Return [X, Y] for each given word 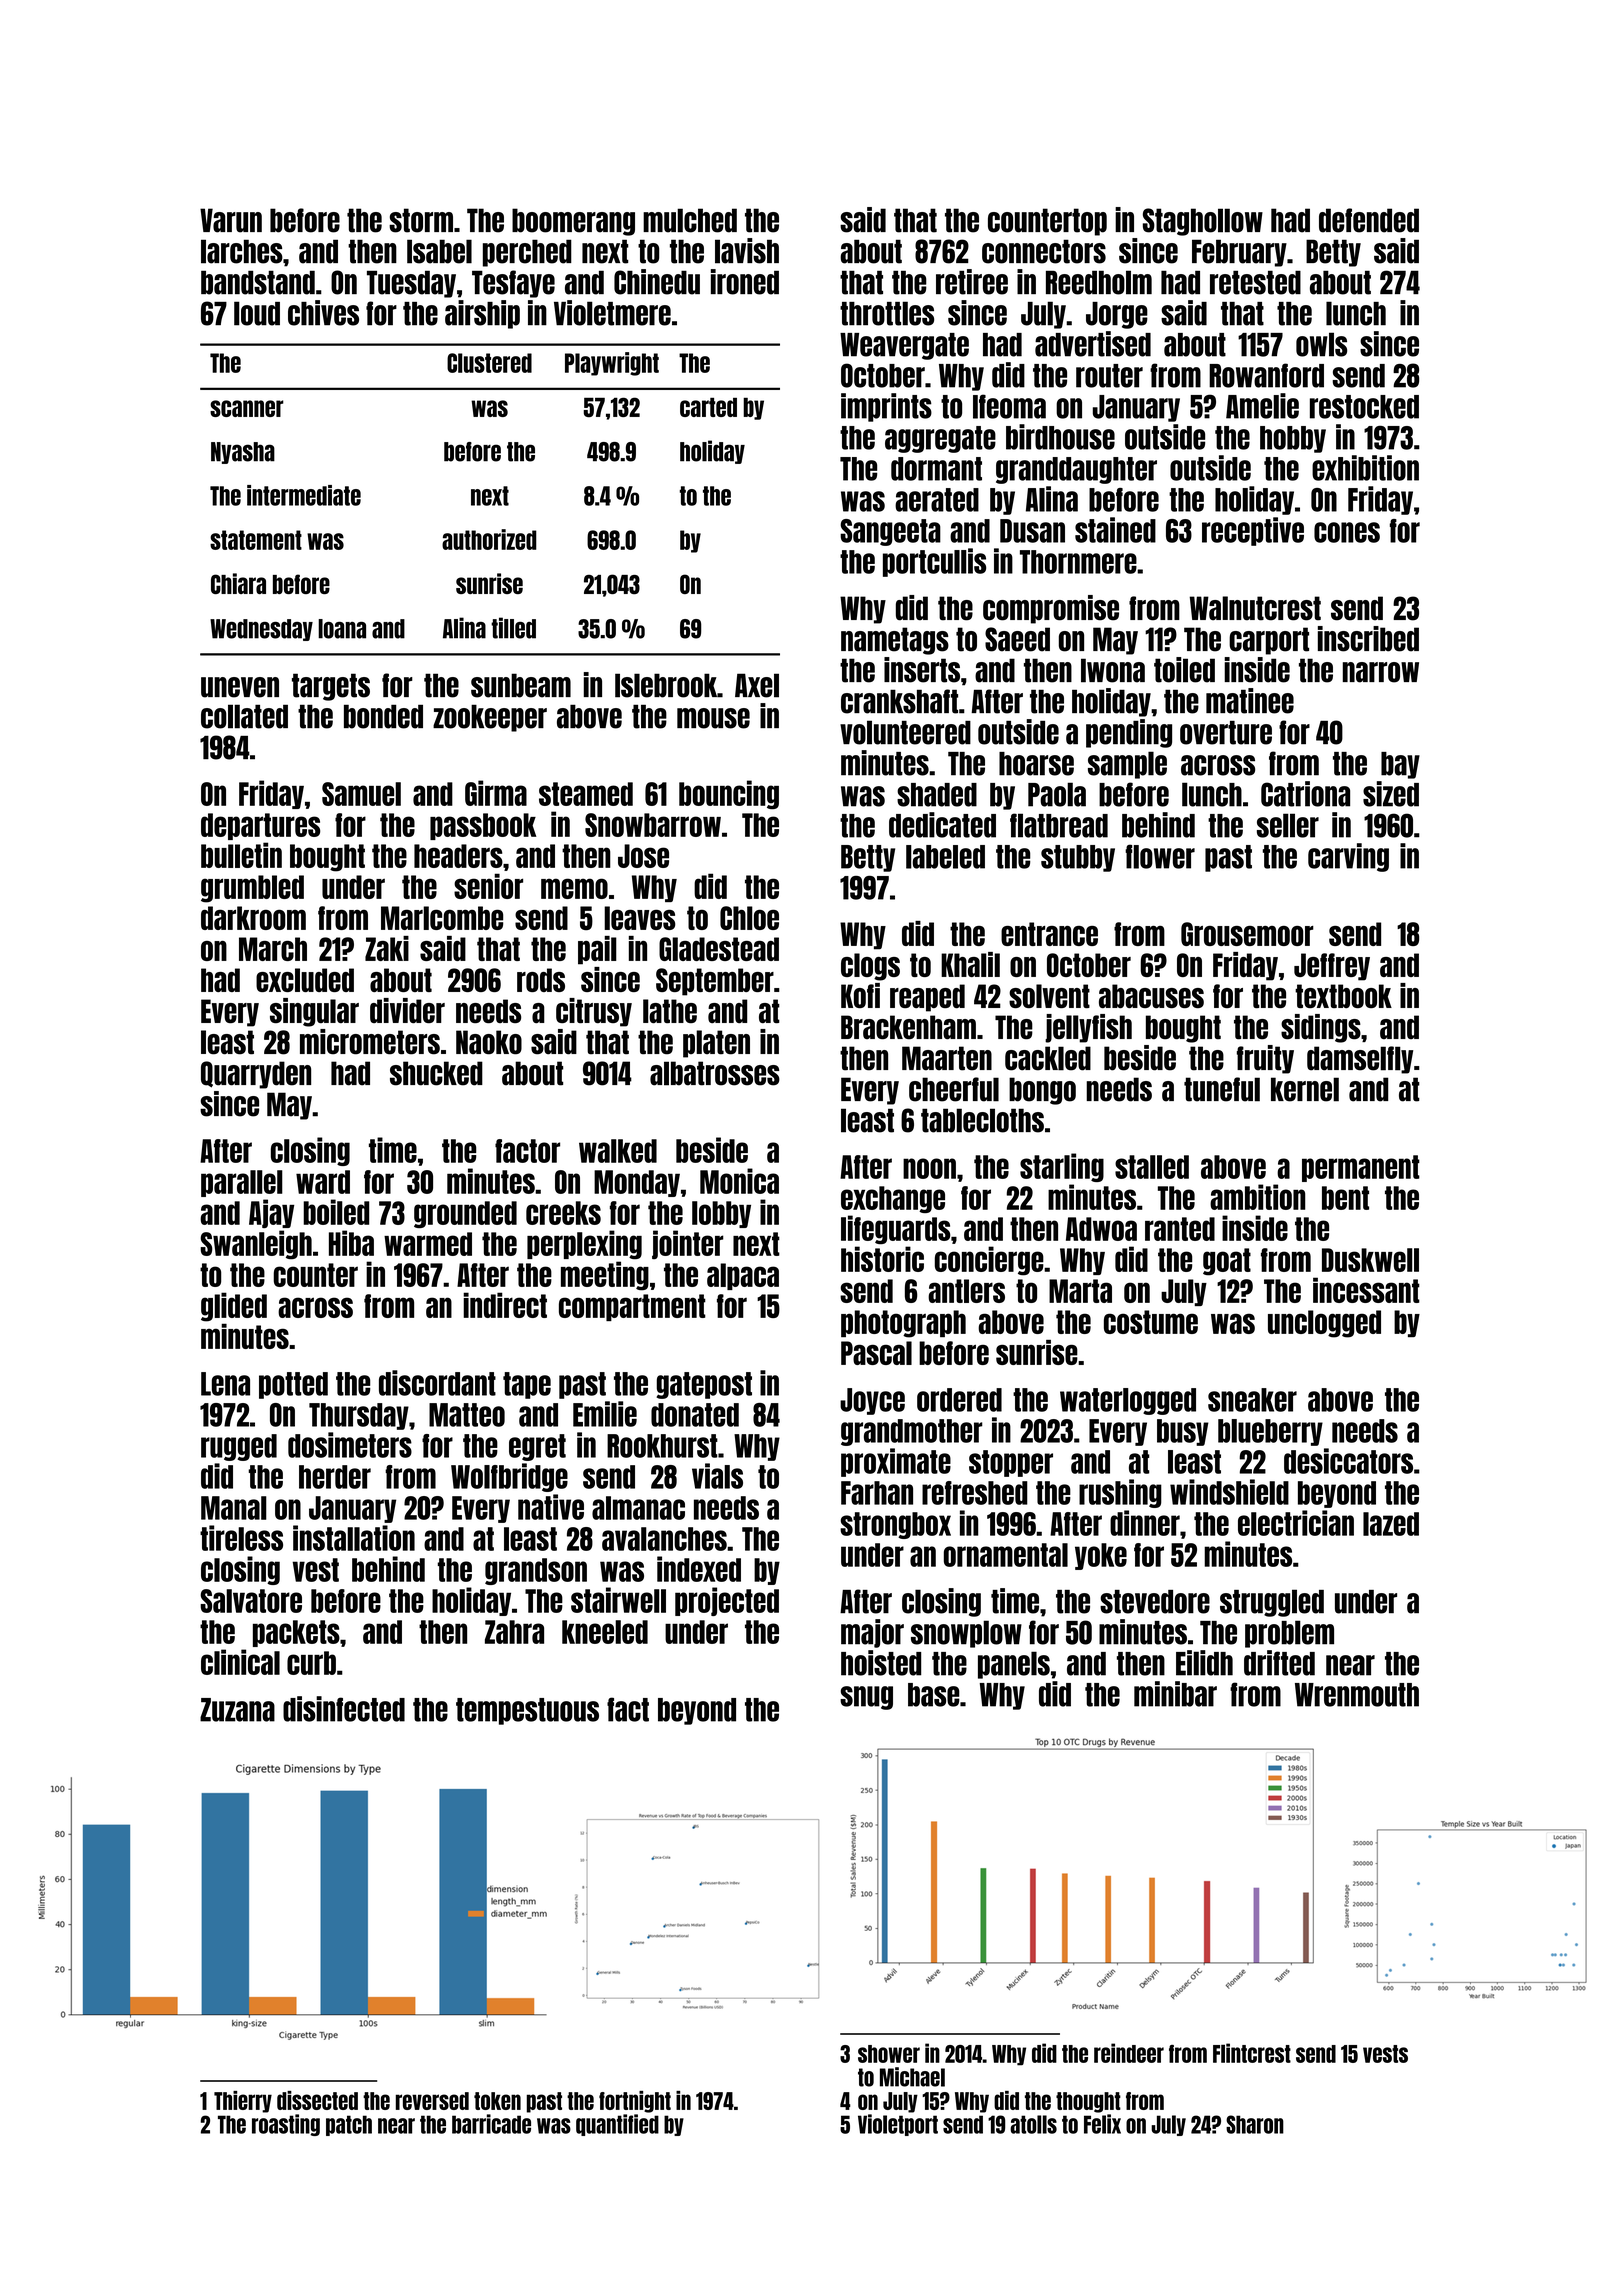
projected [727, 1601]
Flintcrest [1252, 2053]
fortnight [635, 2102]
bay [1400, 765]
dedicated [942, 825]
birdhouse [1060, 437]
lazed [1391, 1524]
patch [349, 2125]
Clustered [489, 363]
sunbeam [521, 685]
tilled [513, 628]
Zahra [514, 1632]
